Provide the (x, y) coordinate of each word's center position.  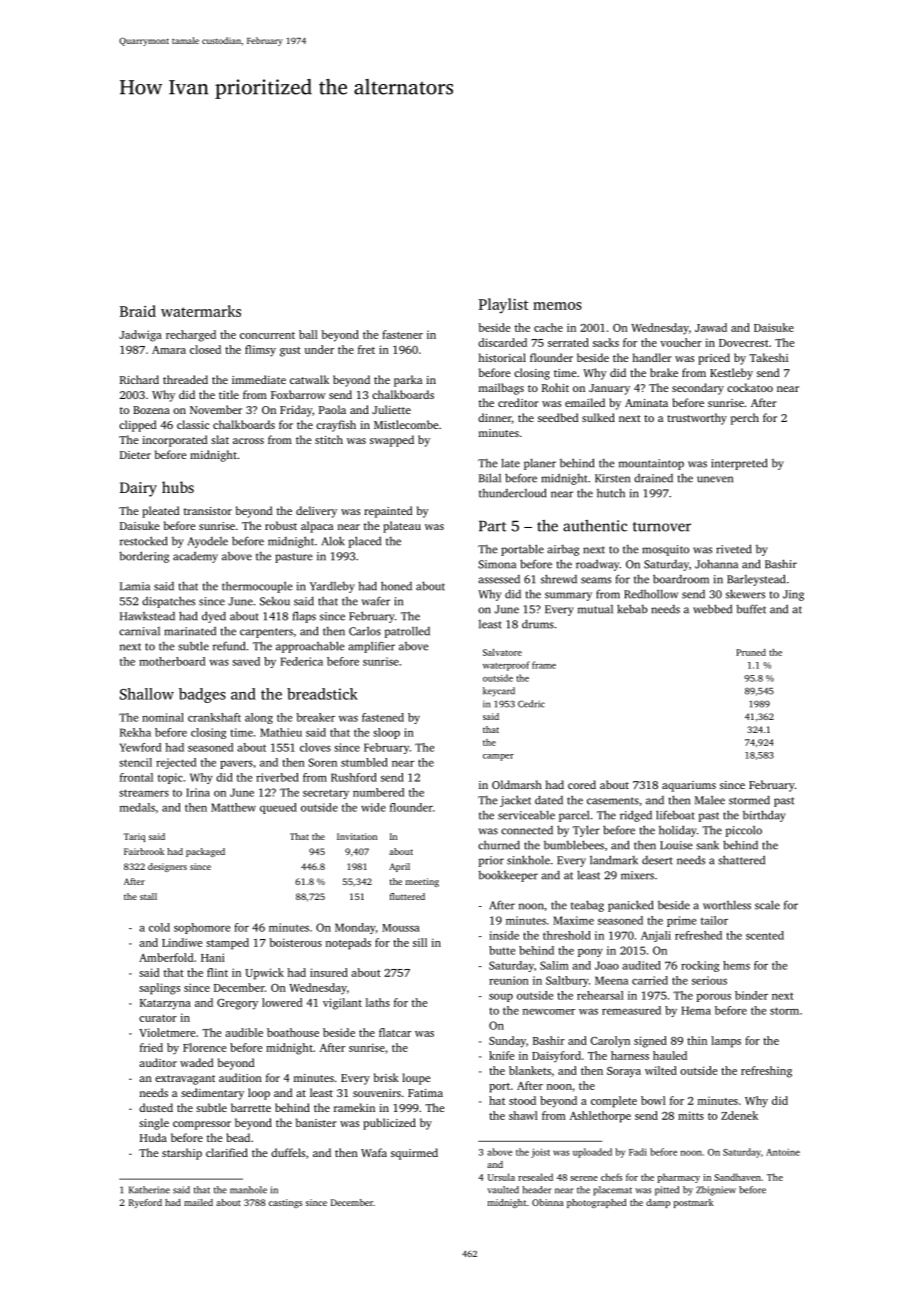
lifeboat (675, 815)
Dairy (138, 489)
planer (540, 464)
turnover (662, 527)
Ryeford (145, 1203)
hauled (670, 1055)
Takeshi (768, 357)
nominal (163, 717)
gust (290, 352)
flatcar (395, 1032)
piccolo (744, 831)
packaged (205, 852)
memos (557, 306)
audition (240, 1077)
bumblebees (574, 845)
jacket (515, 801)
